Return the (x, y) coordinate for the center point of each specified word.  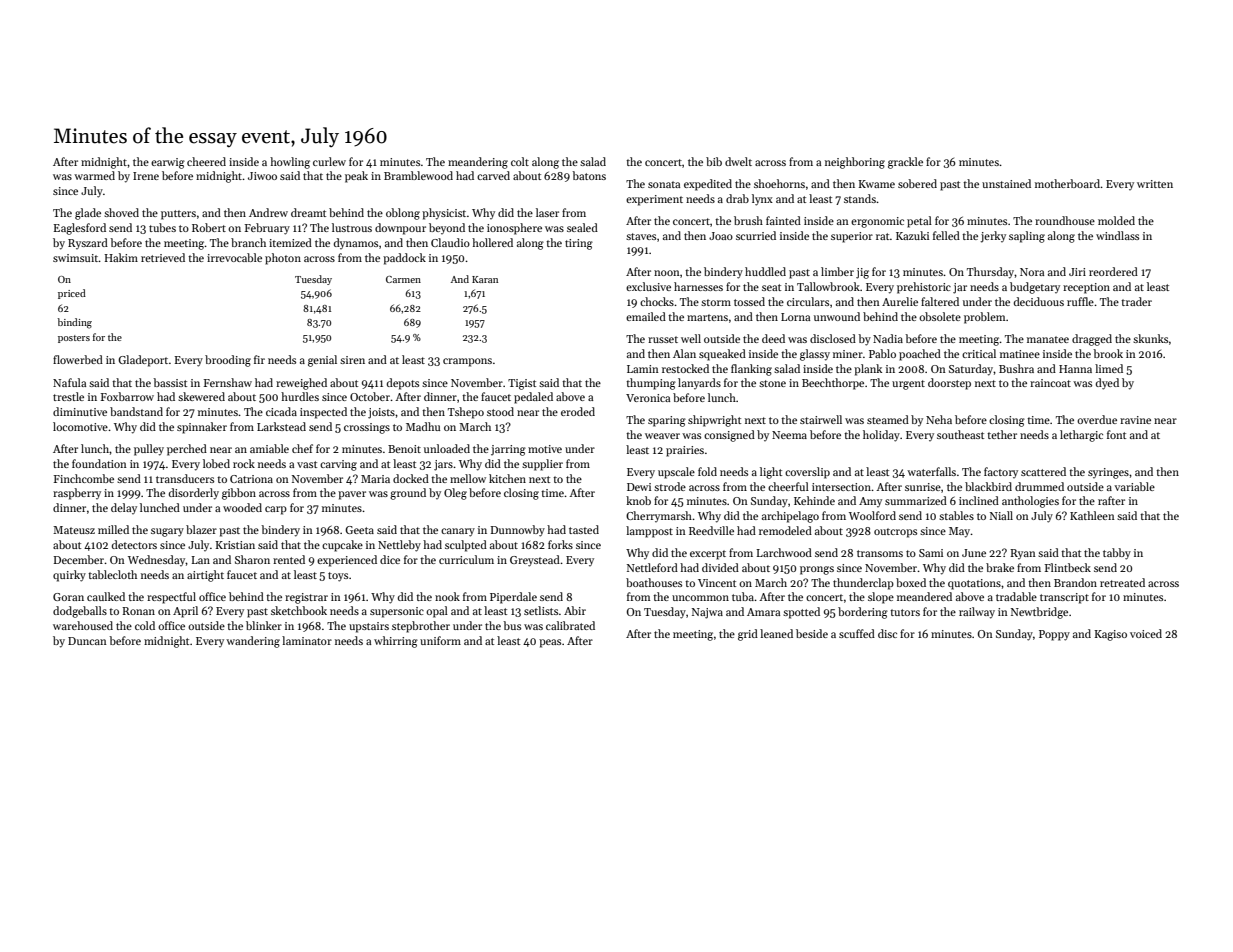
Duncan (87, 641)
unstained (1006, 183)
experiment (654, 200)
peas (550, 643)
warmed (94, 175)
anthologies (1030, 502)
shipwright (714, 421)
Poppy (1054, 635)
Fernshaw (228, 382)
